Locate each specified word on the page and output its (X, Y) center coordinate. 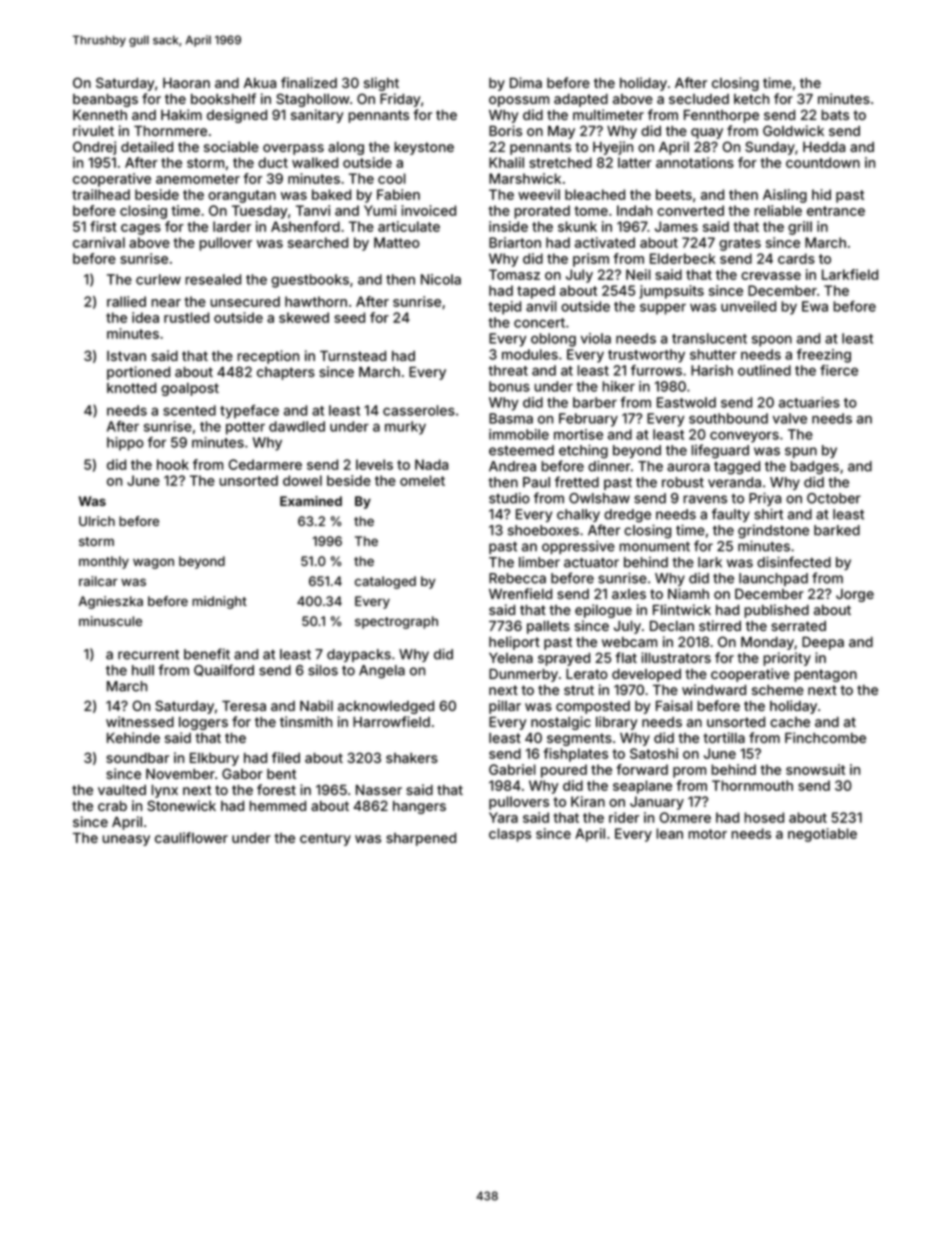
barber (595, 402)
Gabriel (512, 769)
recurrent (148, 655)
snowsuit (815, 769)
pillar (505, 707)
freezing (824, 356)
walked (315, 162)
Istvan (126, 356)
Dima (526, 82)
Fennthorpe (721, 116)
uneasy (126, 840)
